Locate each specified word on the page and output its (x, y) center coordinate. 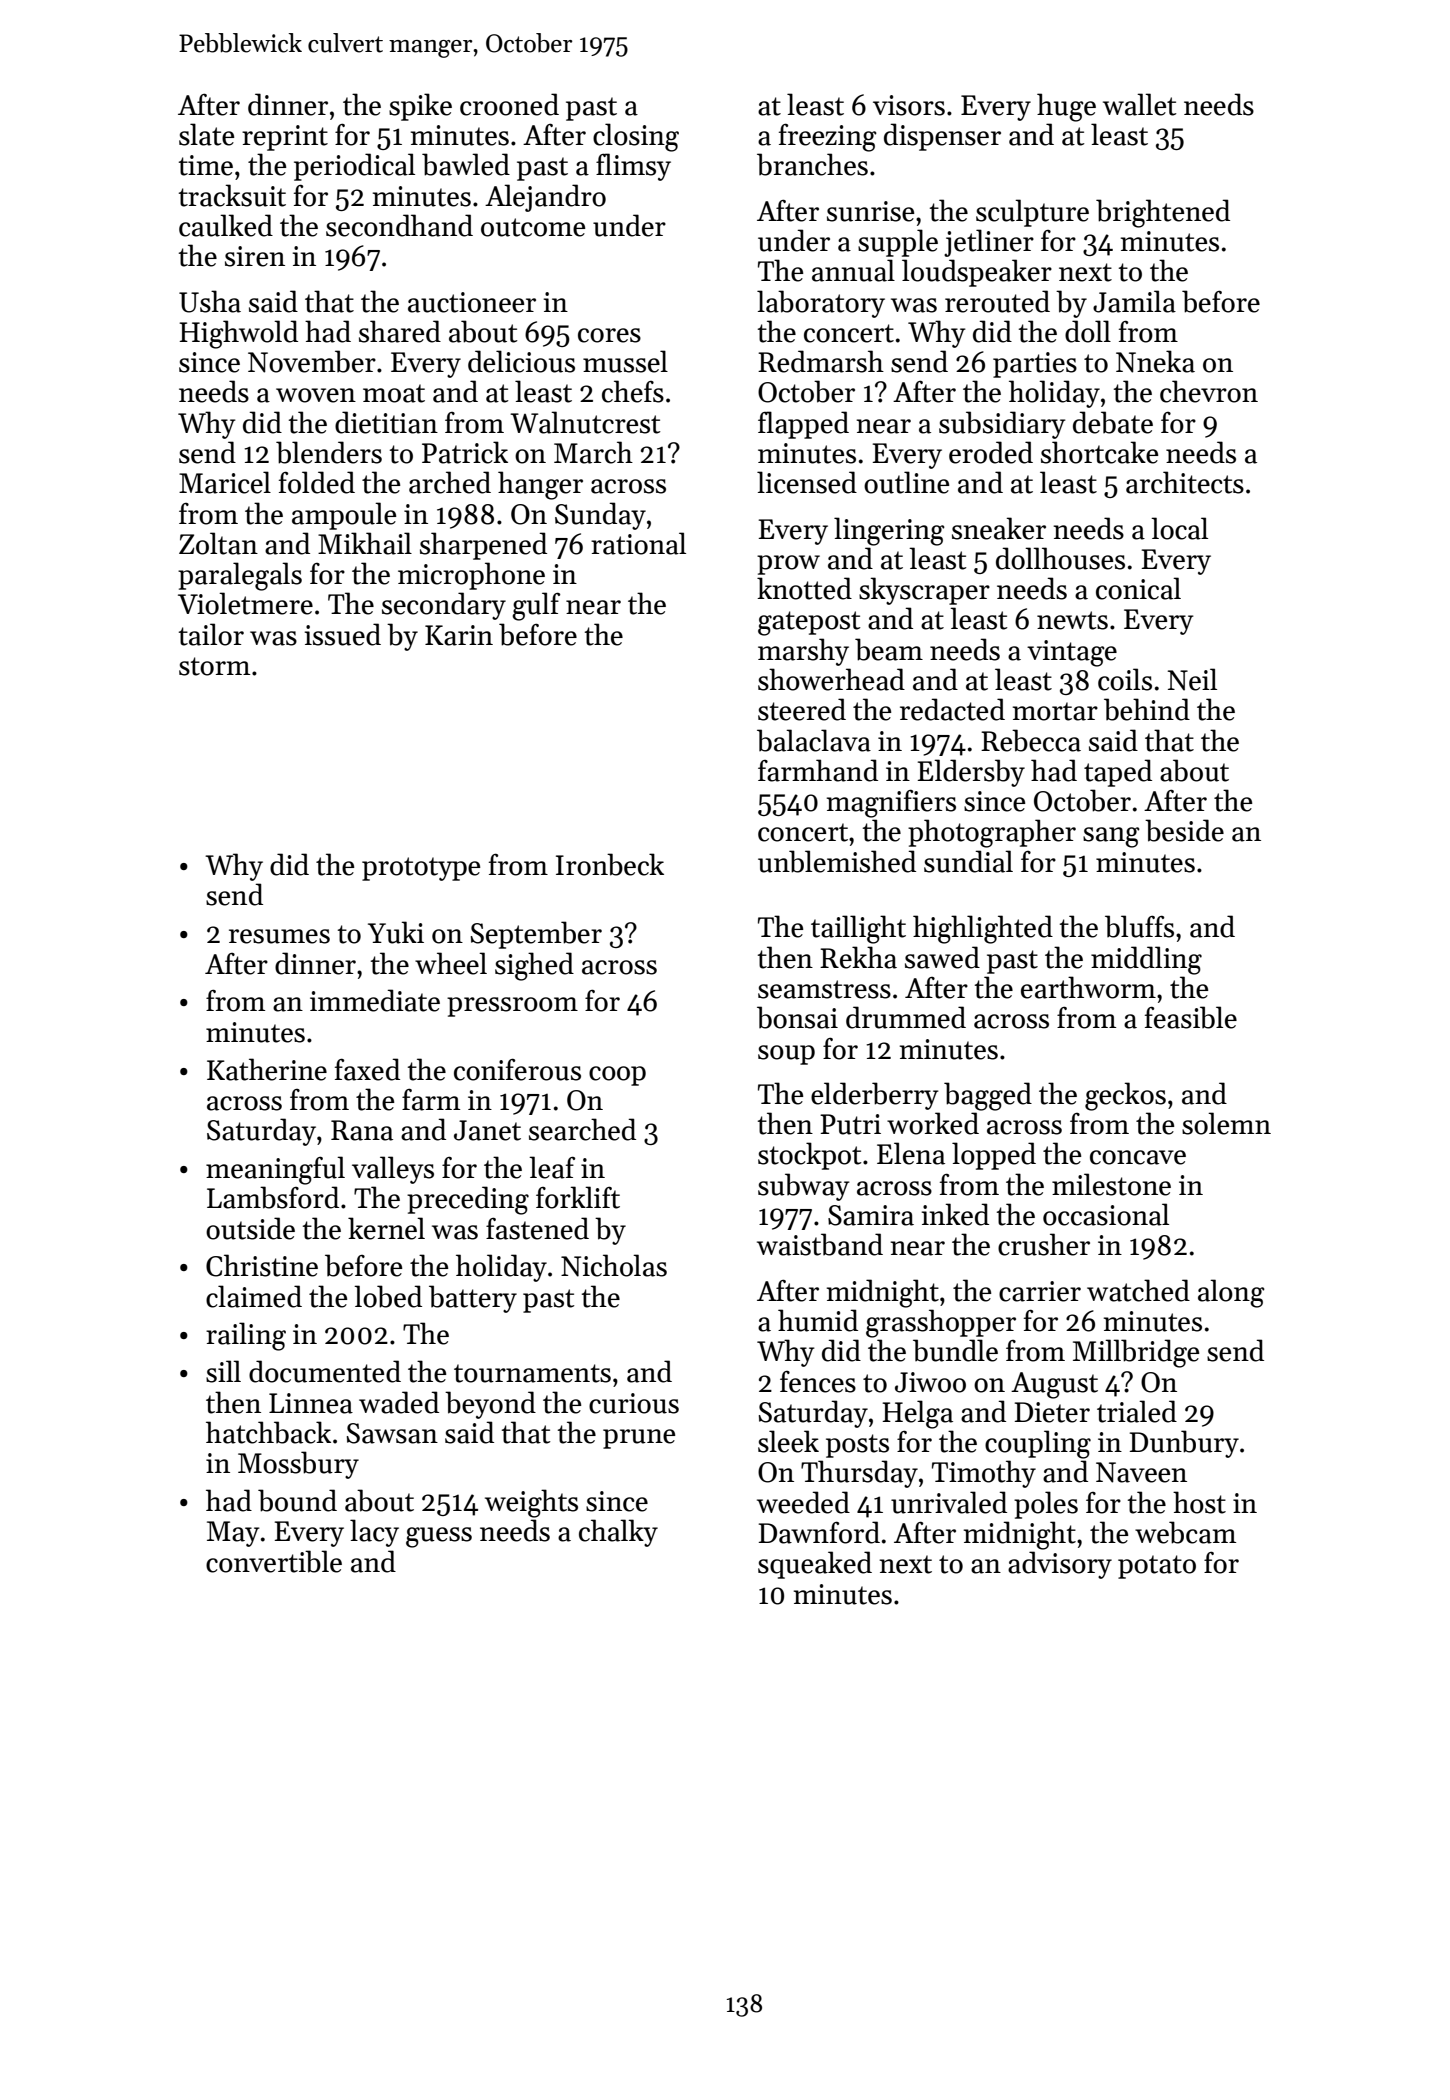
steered (802, 709)
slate (206, 134)
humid (818, 1320)
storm (214, 666)
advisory (1060, 1565)
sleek (788, 1441)
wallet (1139, 104)
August (1054, 1385)
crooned (509, 104)
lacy (374, 1533)
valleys (393, 1170)
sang (1111, 837)
